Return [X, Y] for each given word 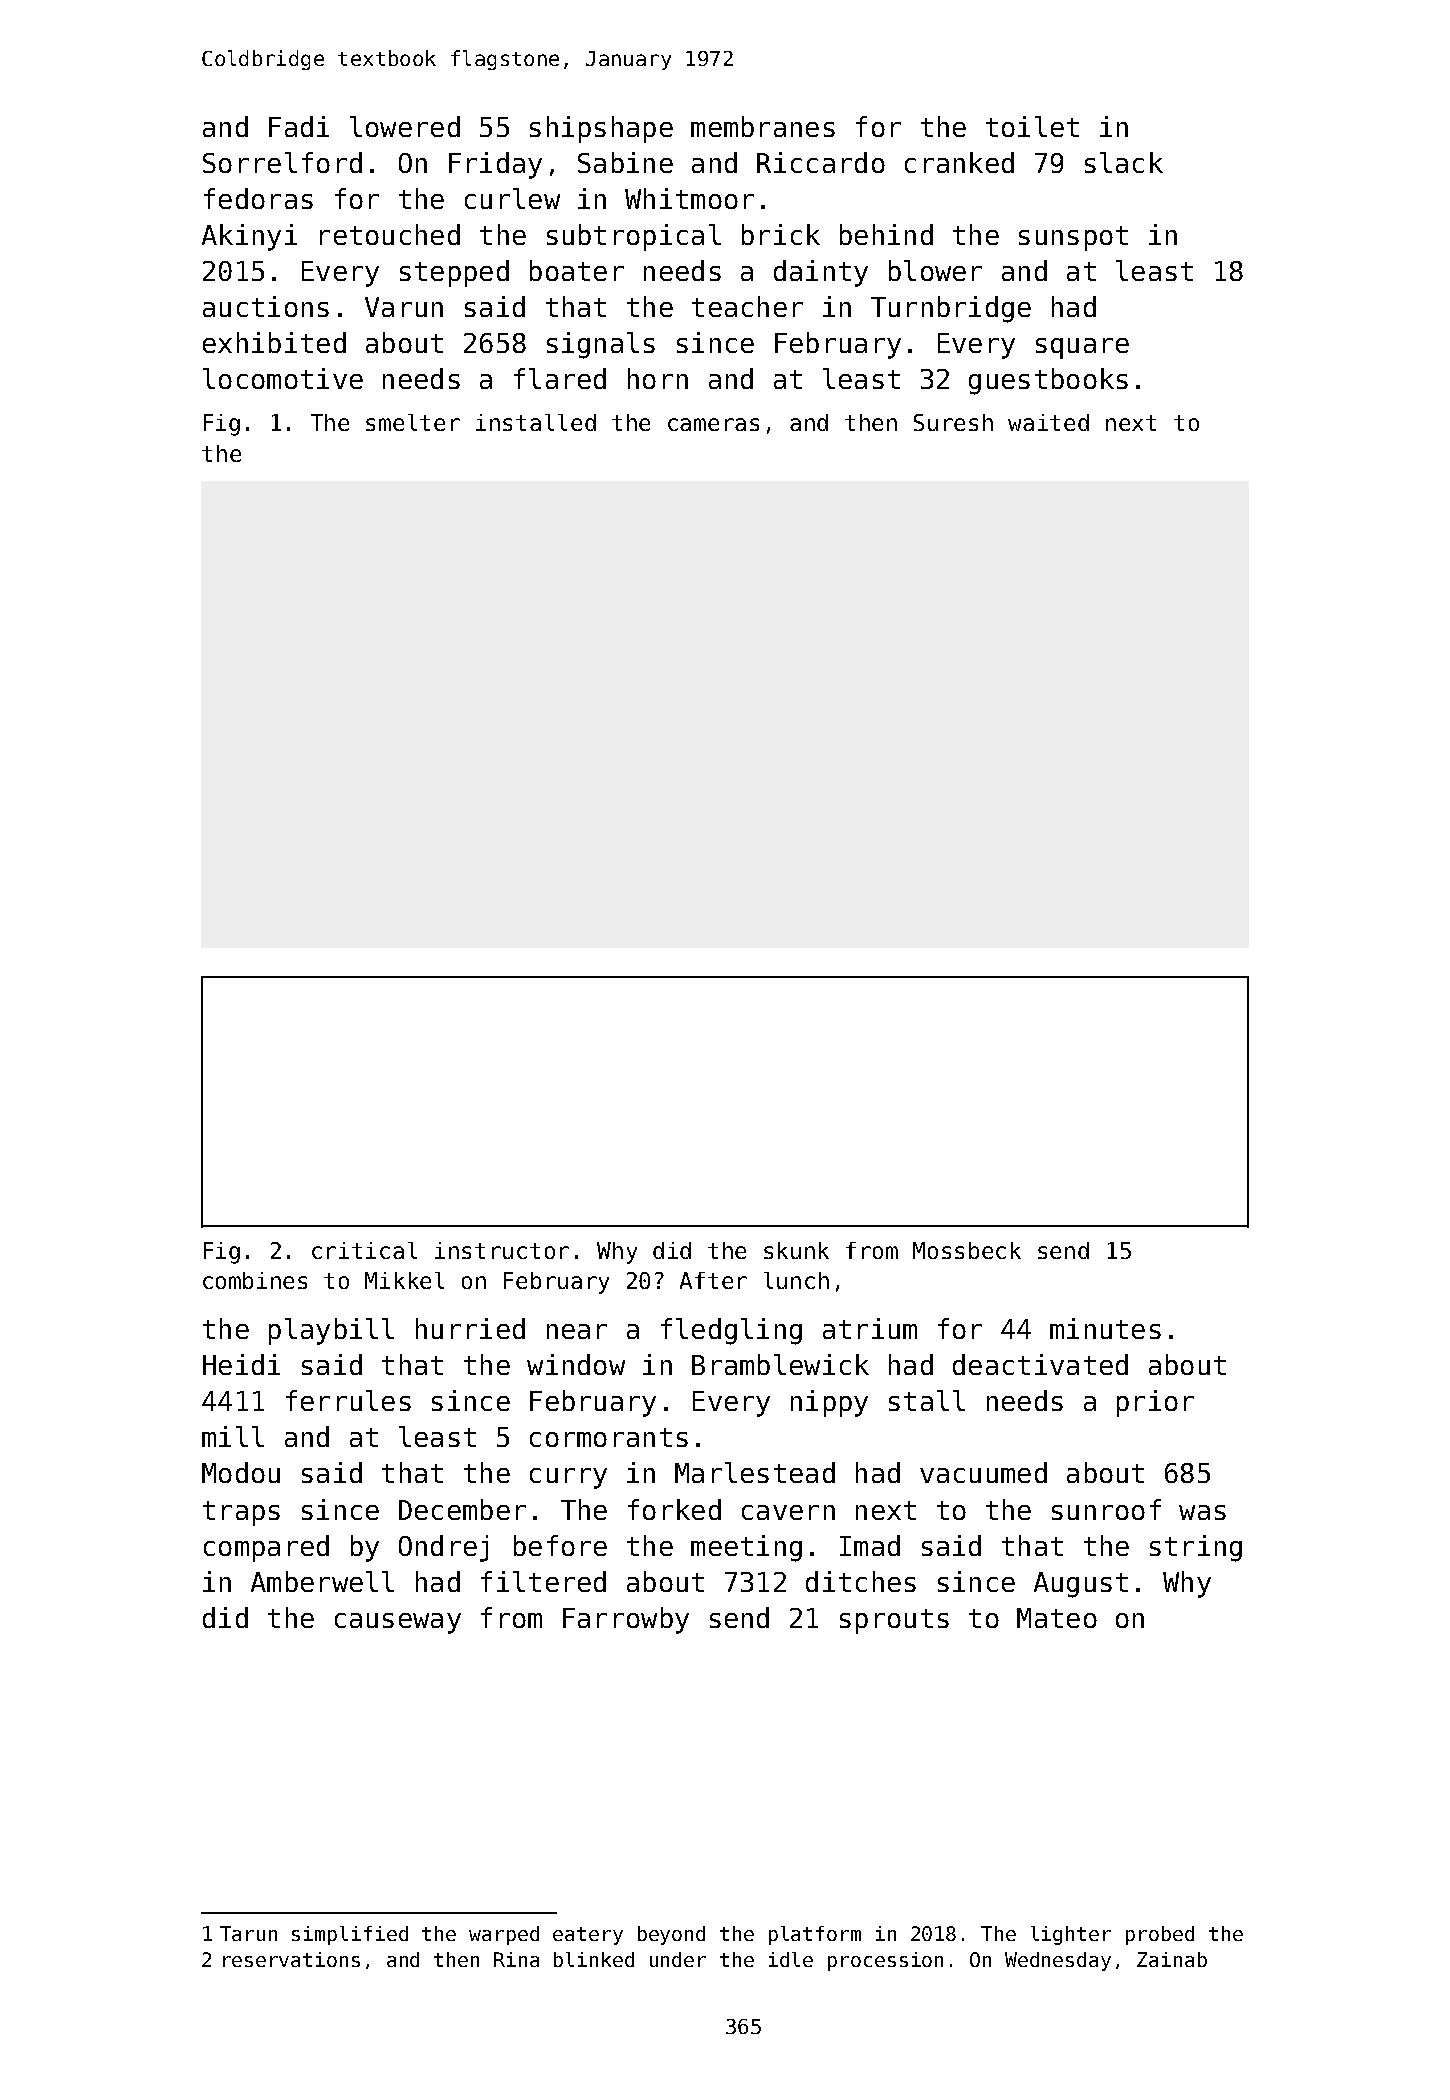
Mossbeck [967, 1250]
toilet [1032, 126]
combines [255, 1280]
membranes [763, 126]
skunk [796, 1250]
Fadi [299, 126]
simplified [350, 1935]
